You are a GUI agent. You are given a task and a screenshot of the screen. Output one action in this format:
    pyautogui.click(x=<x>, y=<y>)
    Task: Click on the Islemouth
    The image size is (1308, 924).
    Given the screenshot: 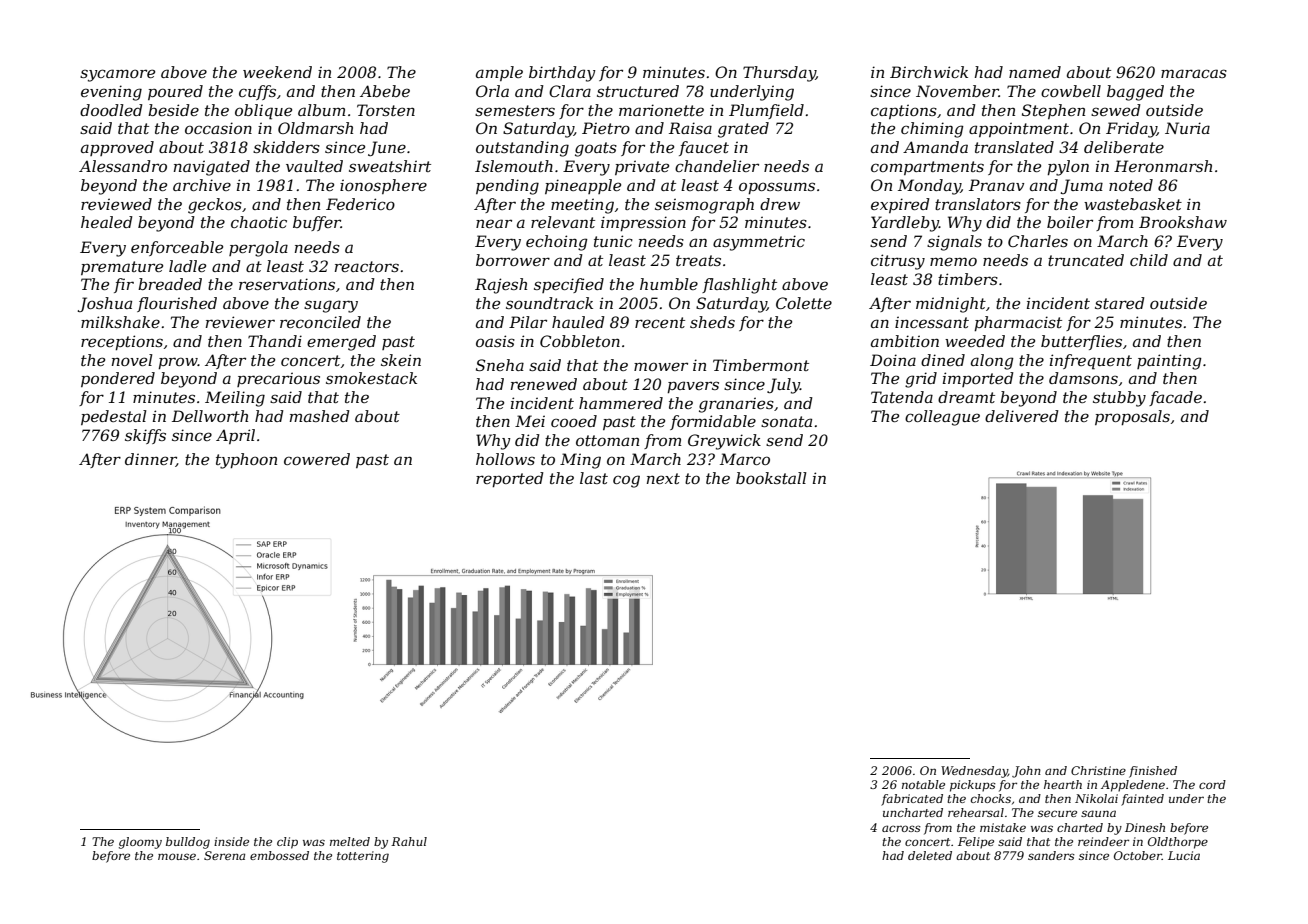 What is the action you would take?
    pyautogui.click(x=514, y=166)
